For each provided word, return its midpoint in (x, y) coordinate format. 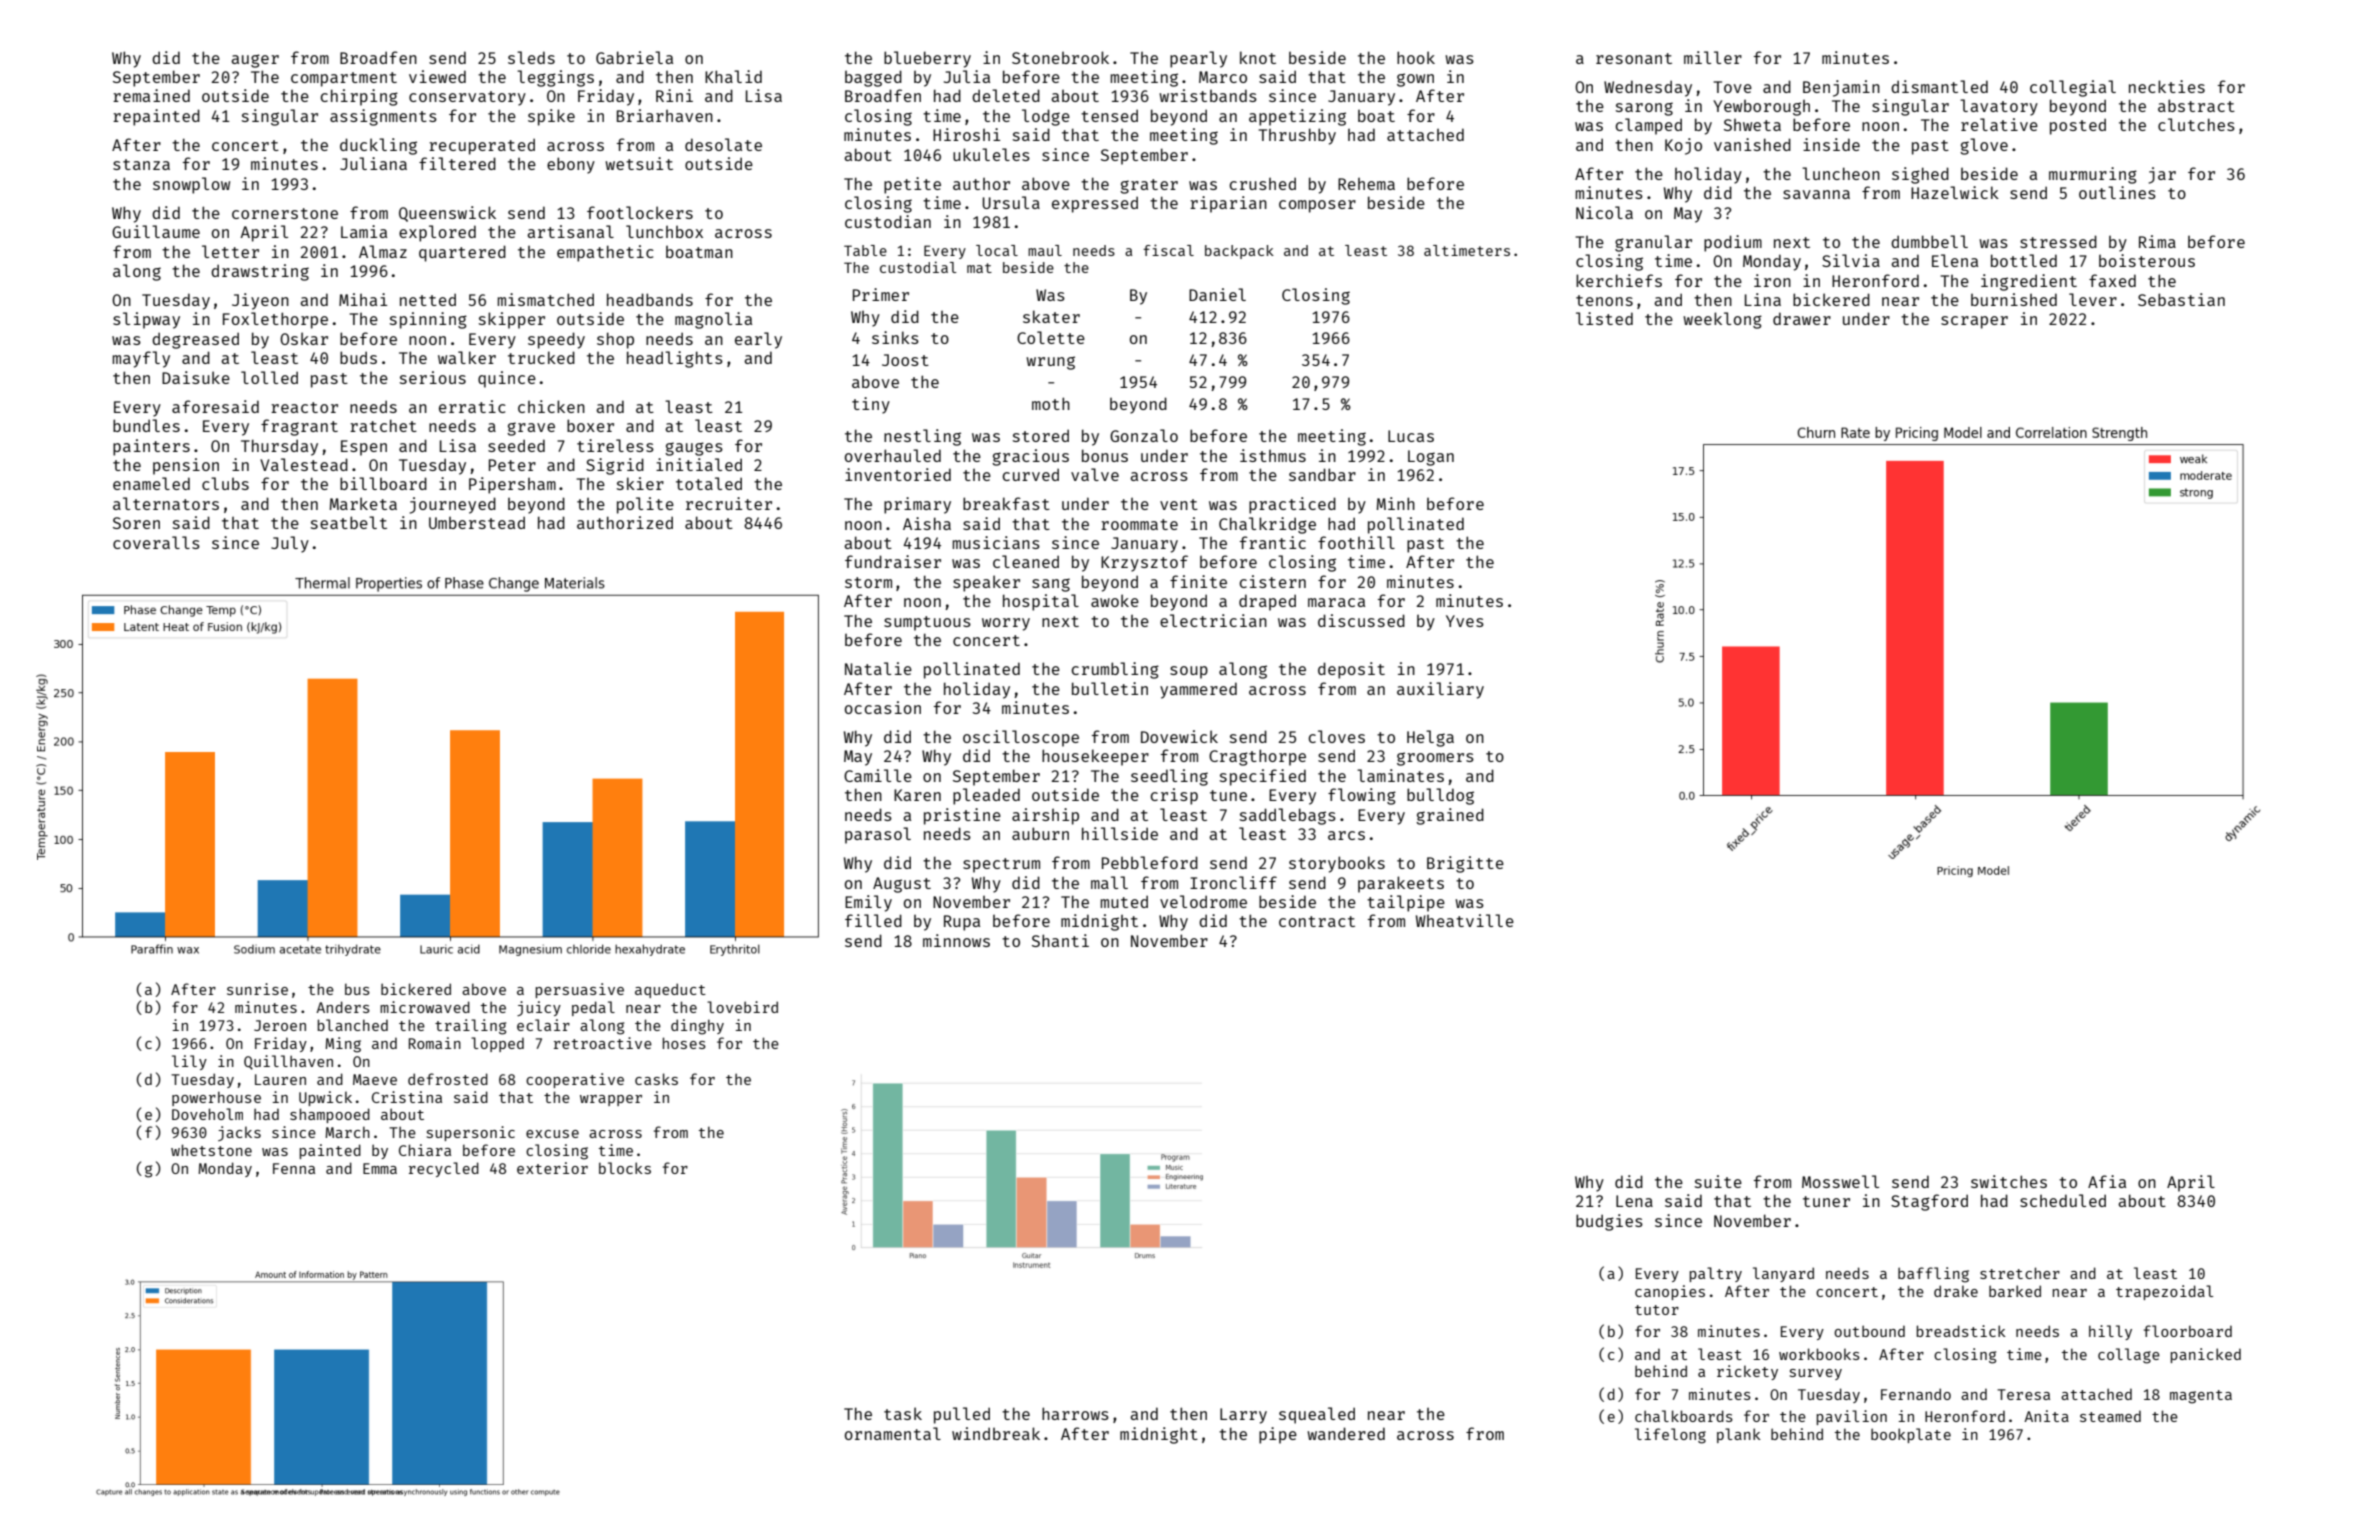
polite (645, 505)
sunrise (257, 989)
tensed (1109, 115)
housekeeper (1095, 757)
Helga (1430, 738)
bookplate (1911, 1435)
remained (151, 95)
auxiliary (1440, 690)
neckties (2167, 86)
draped (1267, 602)
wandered (1346, 1433)
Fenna (294, 1168)
